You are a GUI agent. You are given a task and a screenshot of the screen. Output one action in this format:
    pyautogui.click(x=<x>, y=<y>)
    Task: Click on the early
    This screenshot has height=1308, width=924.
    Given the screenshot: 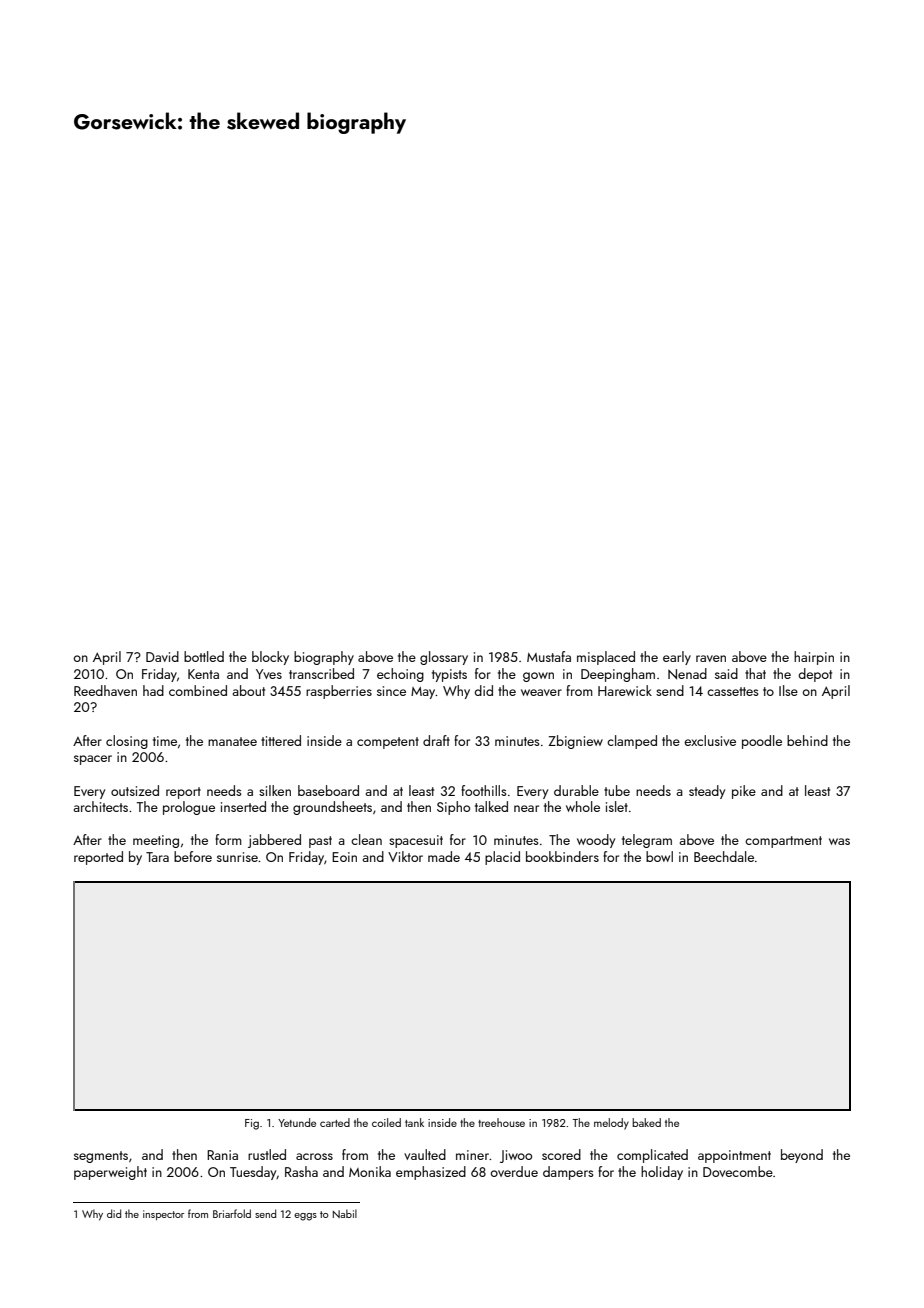 What is the action you would take?
    pyautogui.click(x=677, y=658)
